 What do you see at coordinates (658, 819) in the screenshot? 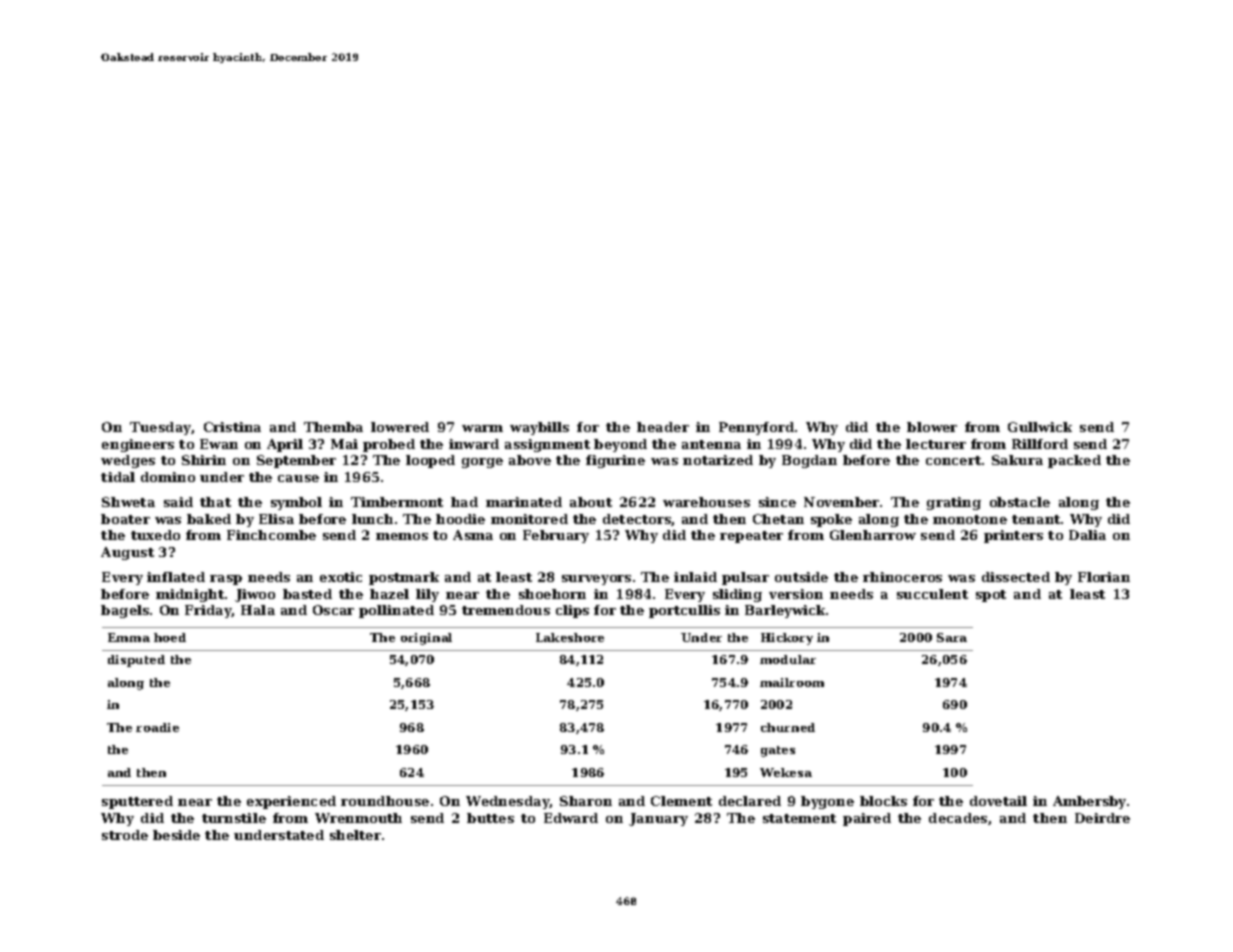
I see `January` at bounding box center [658, 819].
